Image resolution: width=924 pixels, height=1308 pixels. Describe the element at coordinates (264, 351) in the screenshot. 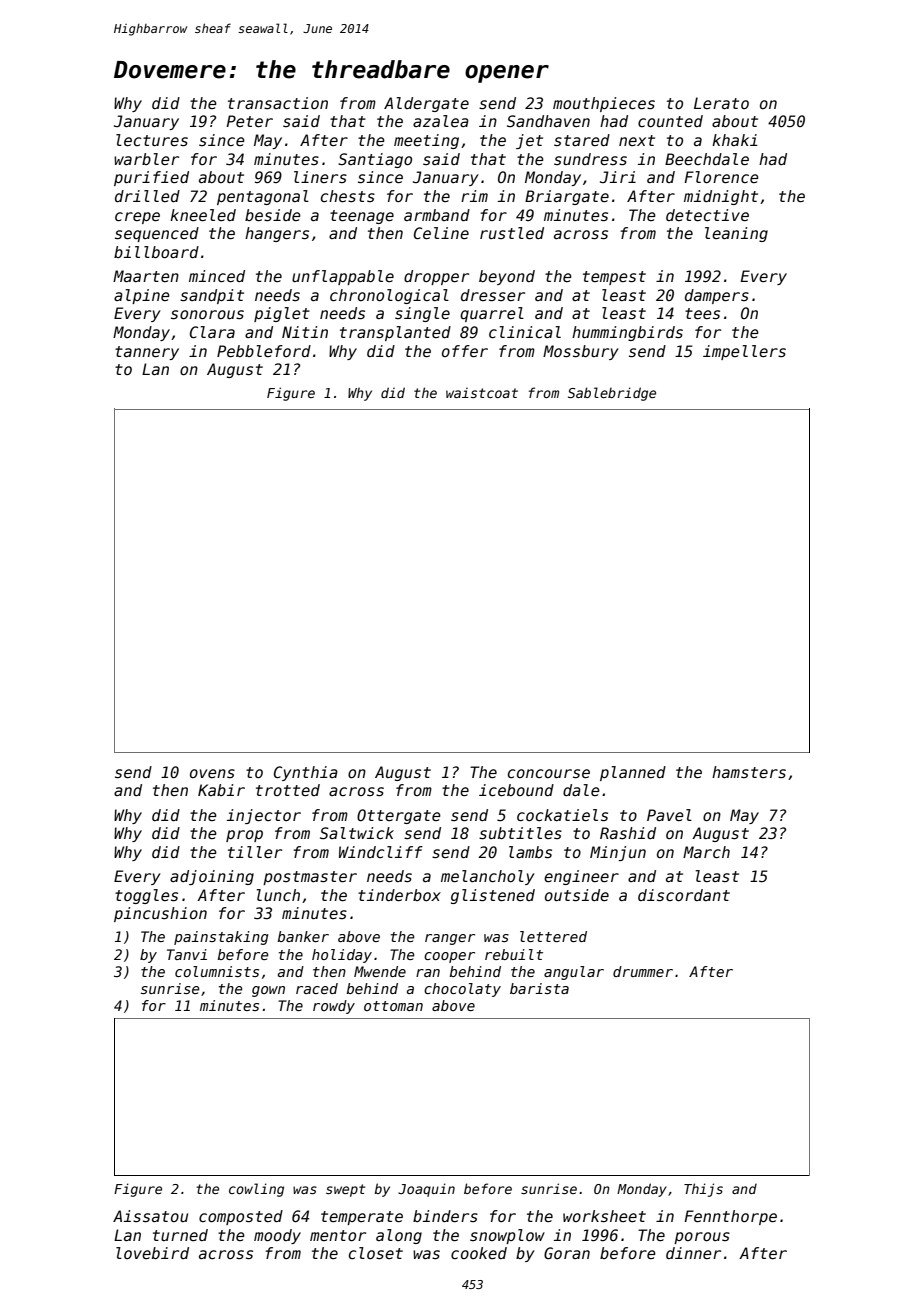

I see `Pebbleford` at that location.
